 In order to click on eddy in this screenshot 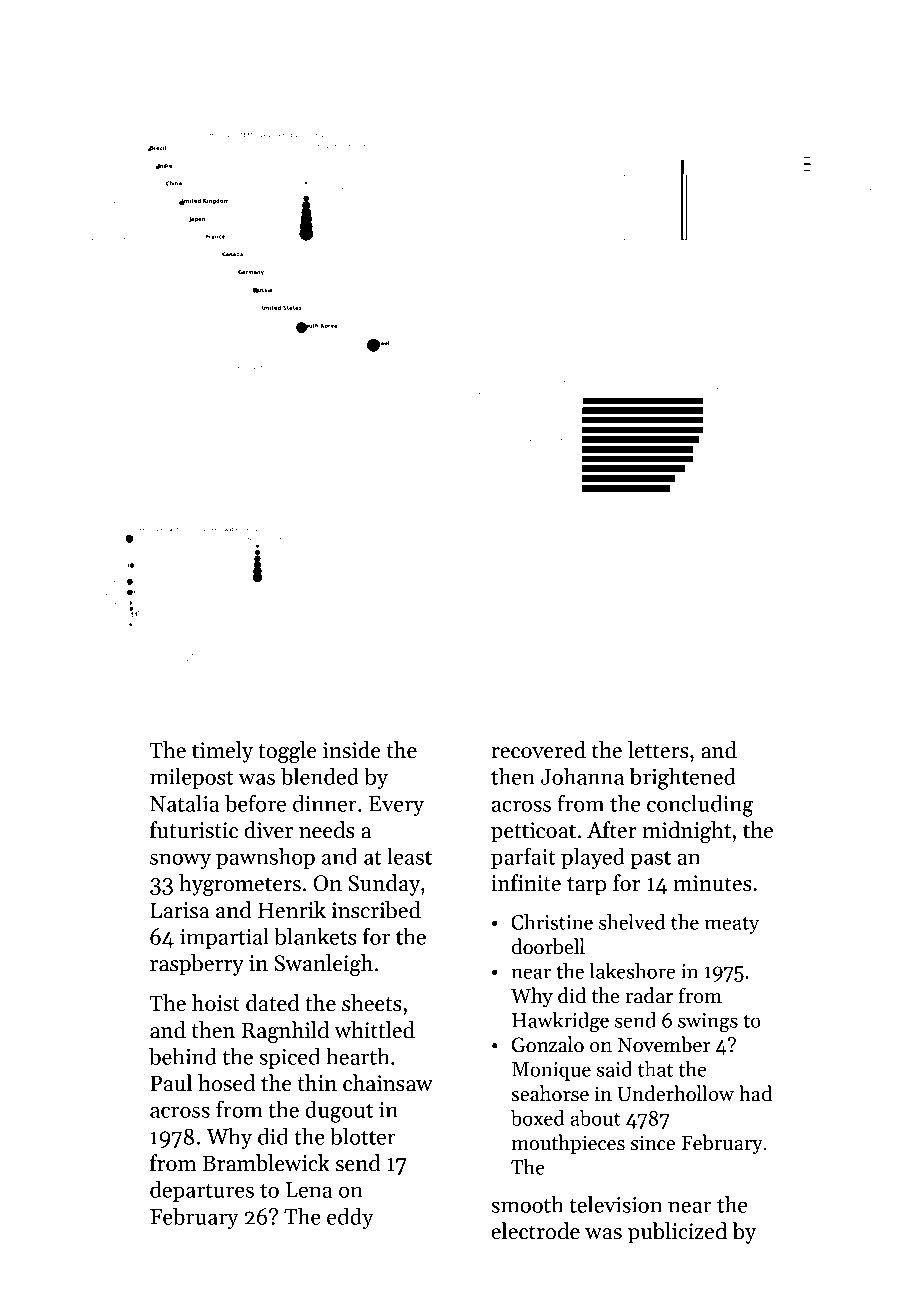, I will do `click(350, 1218)`.
